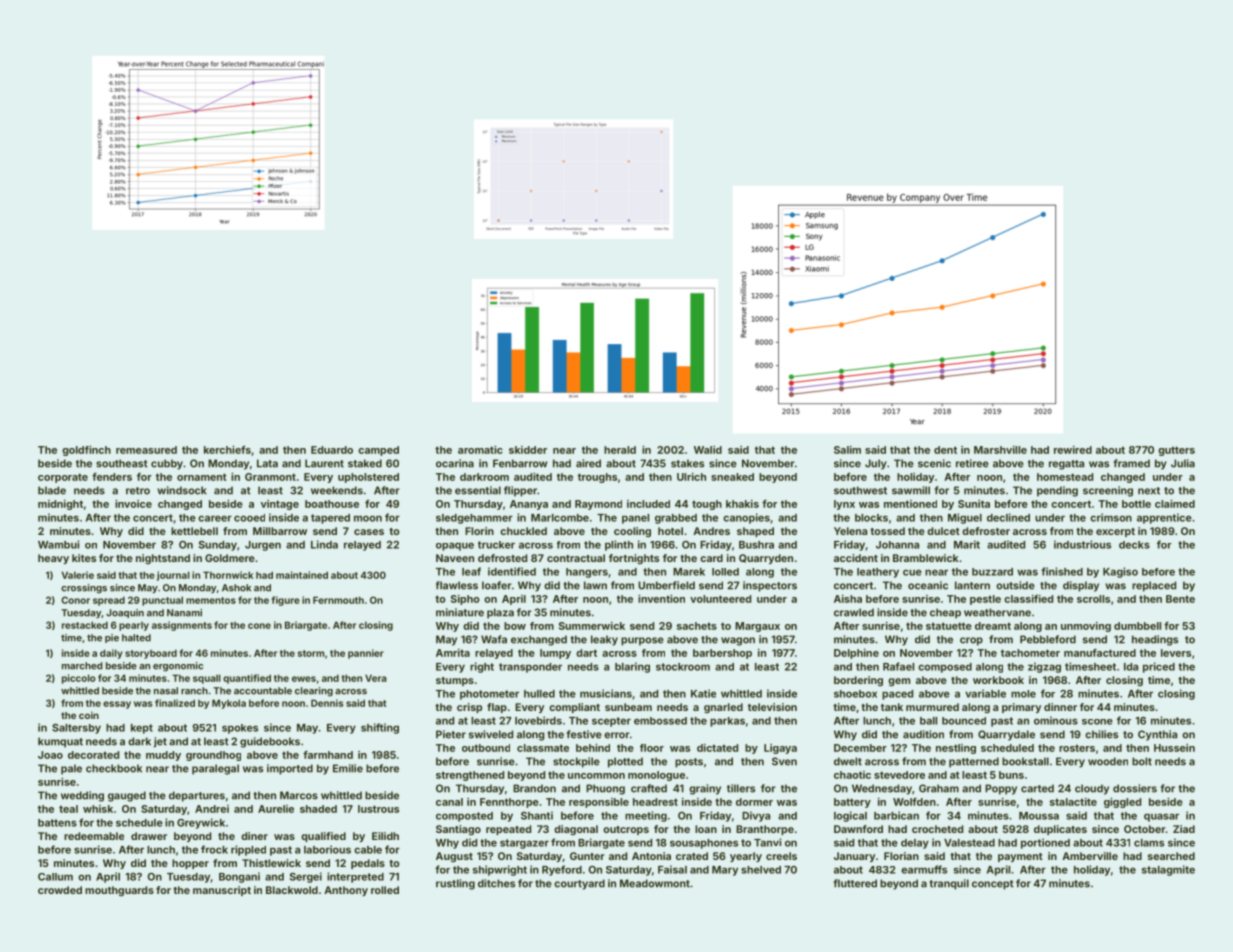 The image size is (1233, 952). I want to click on Fennthorpe, so click(509, 803).
